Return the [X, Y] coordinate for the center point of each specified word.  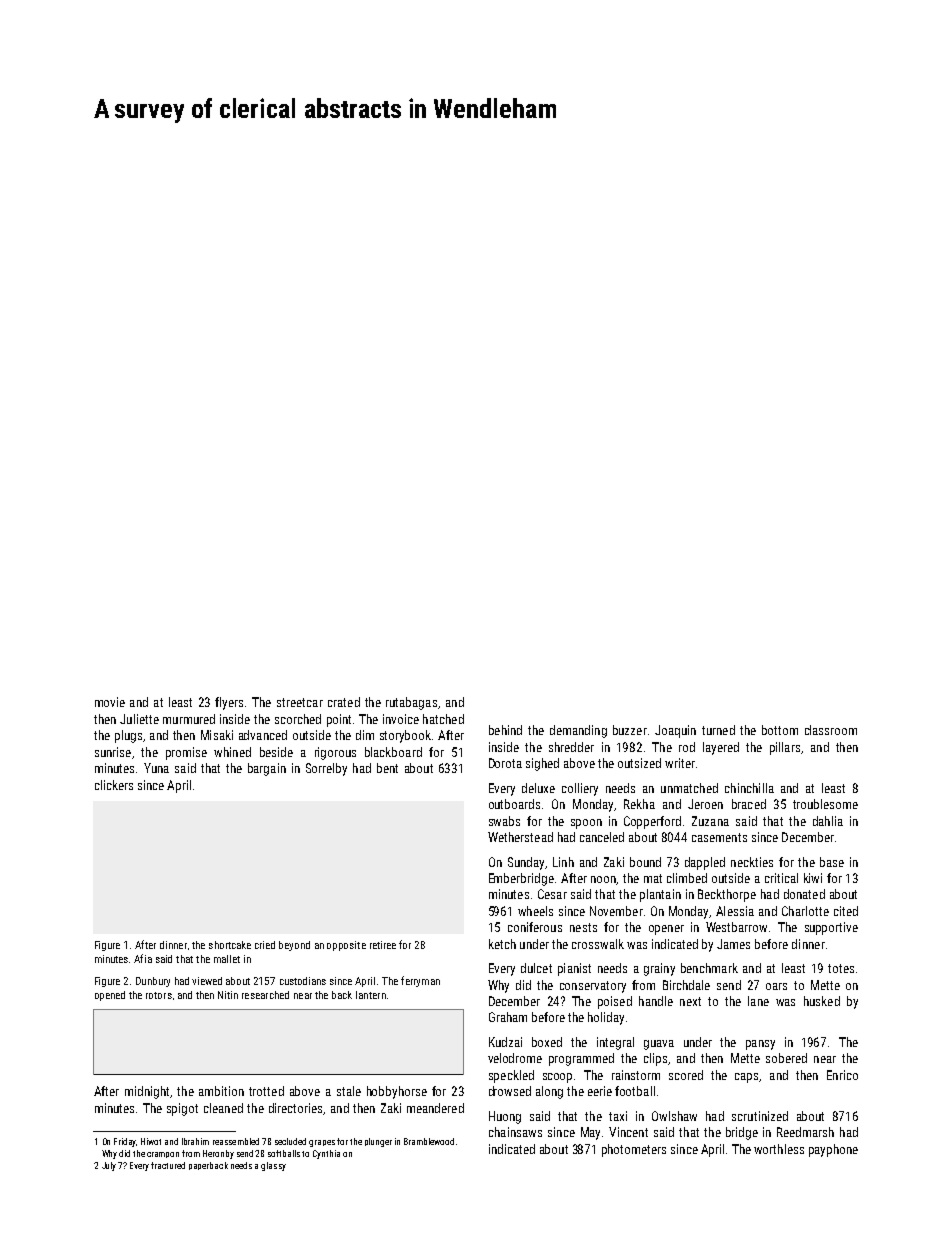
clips [655, 1059]
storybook [405, 736]
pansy [760, 1045]
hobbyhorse [397, 1092]
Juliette [139, 719]
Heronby [218, 1154]
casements [719, 837]
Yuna [156, 768]
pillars [785, 748]
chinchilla [749, 788]
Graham [508, 1017]
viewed [207, 981]
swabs [504, 821]
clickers [114, 785]
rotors [159, 995]
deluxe [538, 788]
